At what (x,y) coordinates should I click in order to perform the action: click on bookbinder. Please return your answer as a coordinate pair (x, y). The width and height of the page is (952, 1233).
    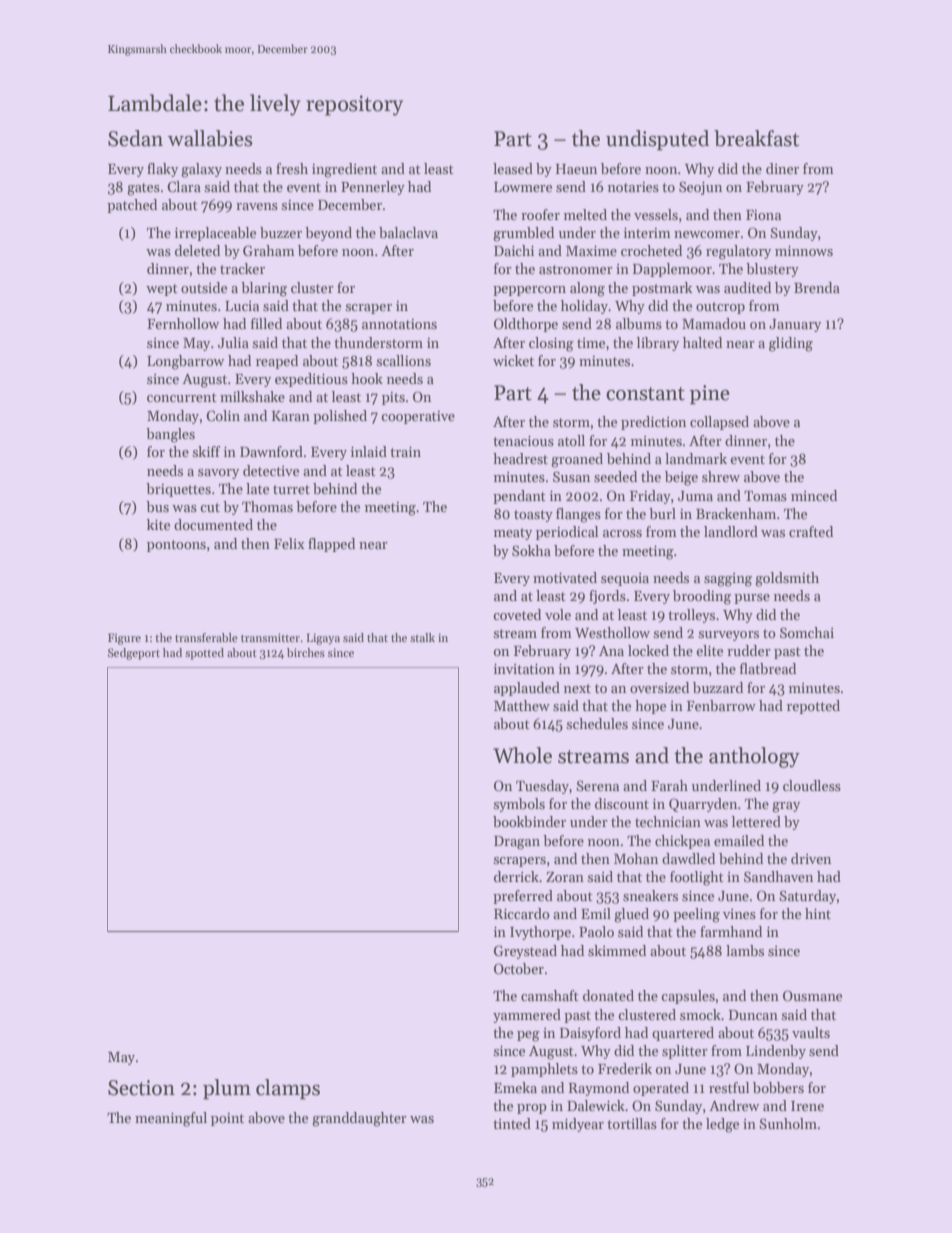
    Looking at the image, I should click on (529, 821).
